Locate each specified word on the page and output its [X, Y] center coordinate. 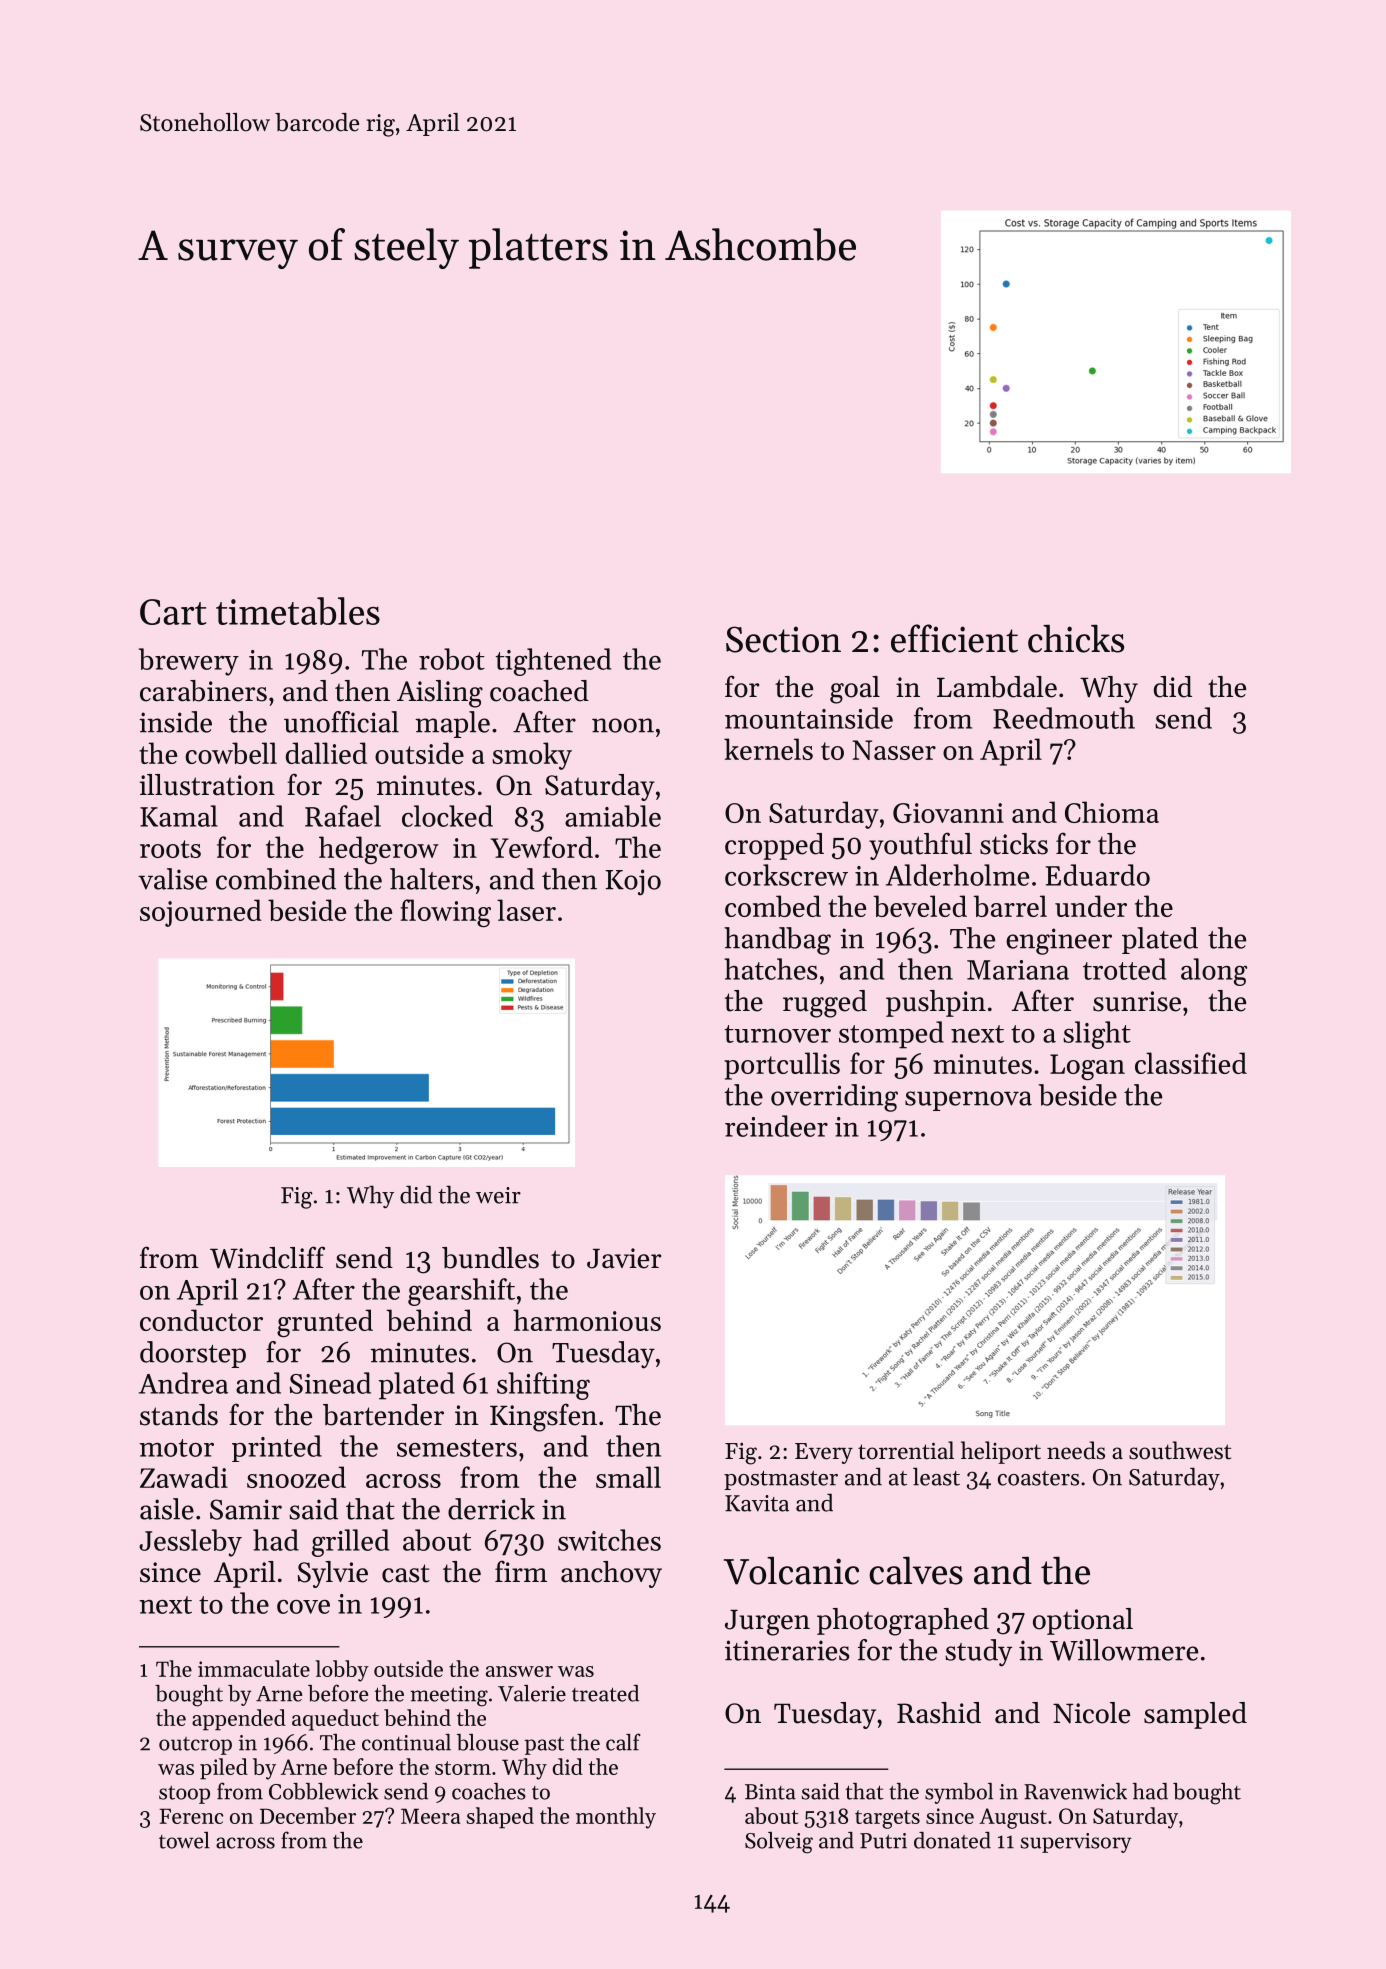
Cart [173, 612]
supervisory [1075, 1843]
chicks [1076, 638]
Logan [1087, 1067]
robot [452, 659]
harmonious [587, 1320]
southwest [1180, 1450]
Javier [624, 1258]
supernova [968, 1101]
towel [184, 1840]
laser [526, 910]
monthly [616, 1818]
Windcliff [267, 1257]
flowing [446, 913]
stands [179, 1415]
